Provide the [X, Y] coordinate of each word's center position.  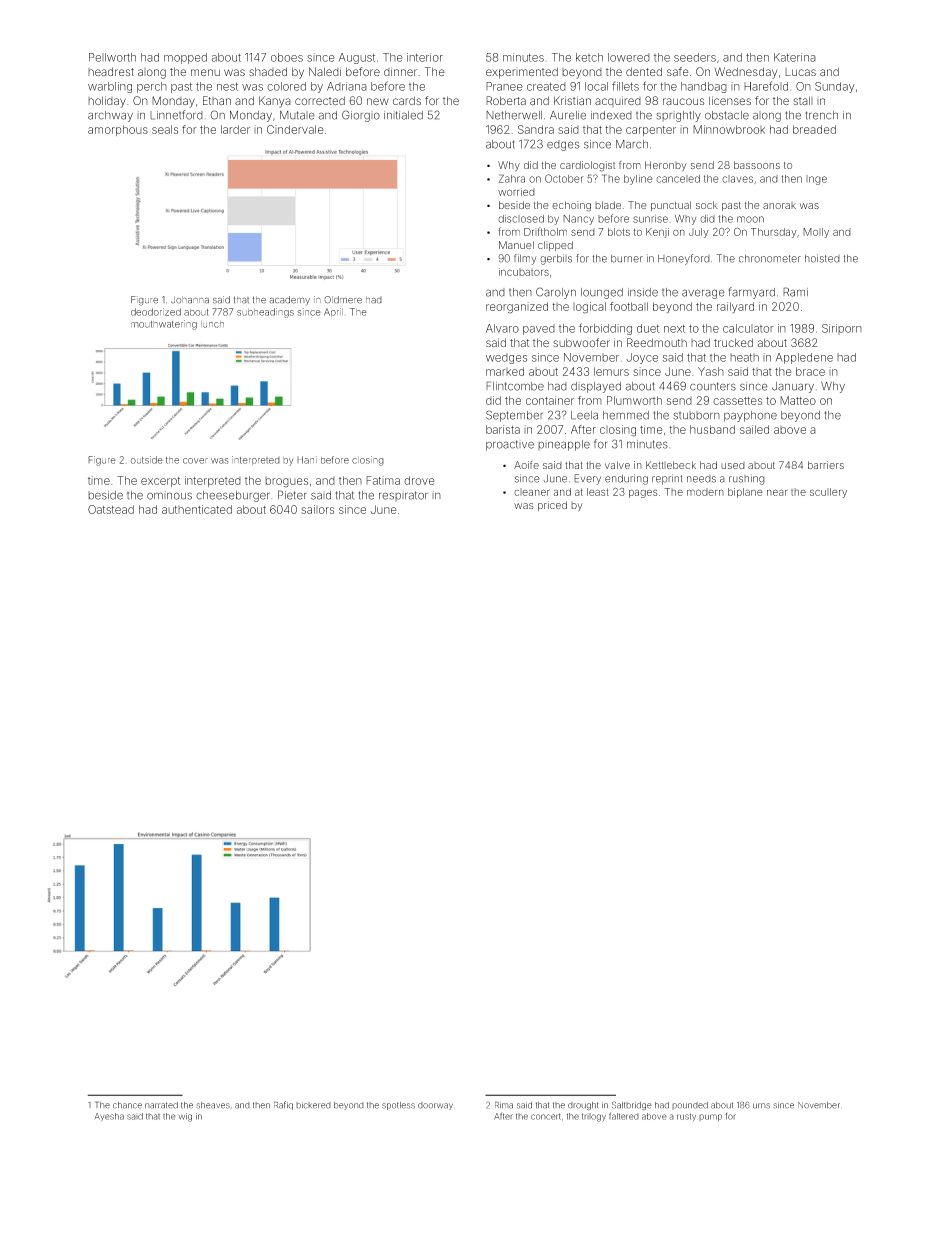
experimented [522, 73]
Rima [504, 1105]
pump [710, 1117]
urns [761, 1106]
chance [127, 1105]
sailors [317, 509]
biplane [745, 493]
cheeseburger [233, 496]
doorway [435, 1106]
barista [503, 429]
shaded [268, 71]
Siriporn [842, 329]
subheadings [265, 313]
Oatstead [111, 509]
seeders [695, 57]
